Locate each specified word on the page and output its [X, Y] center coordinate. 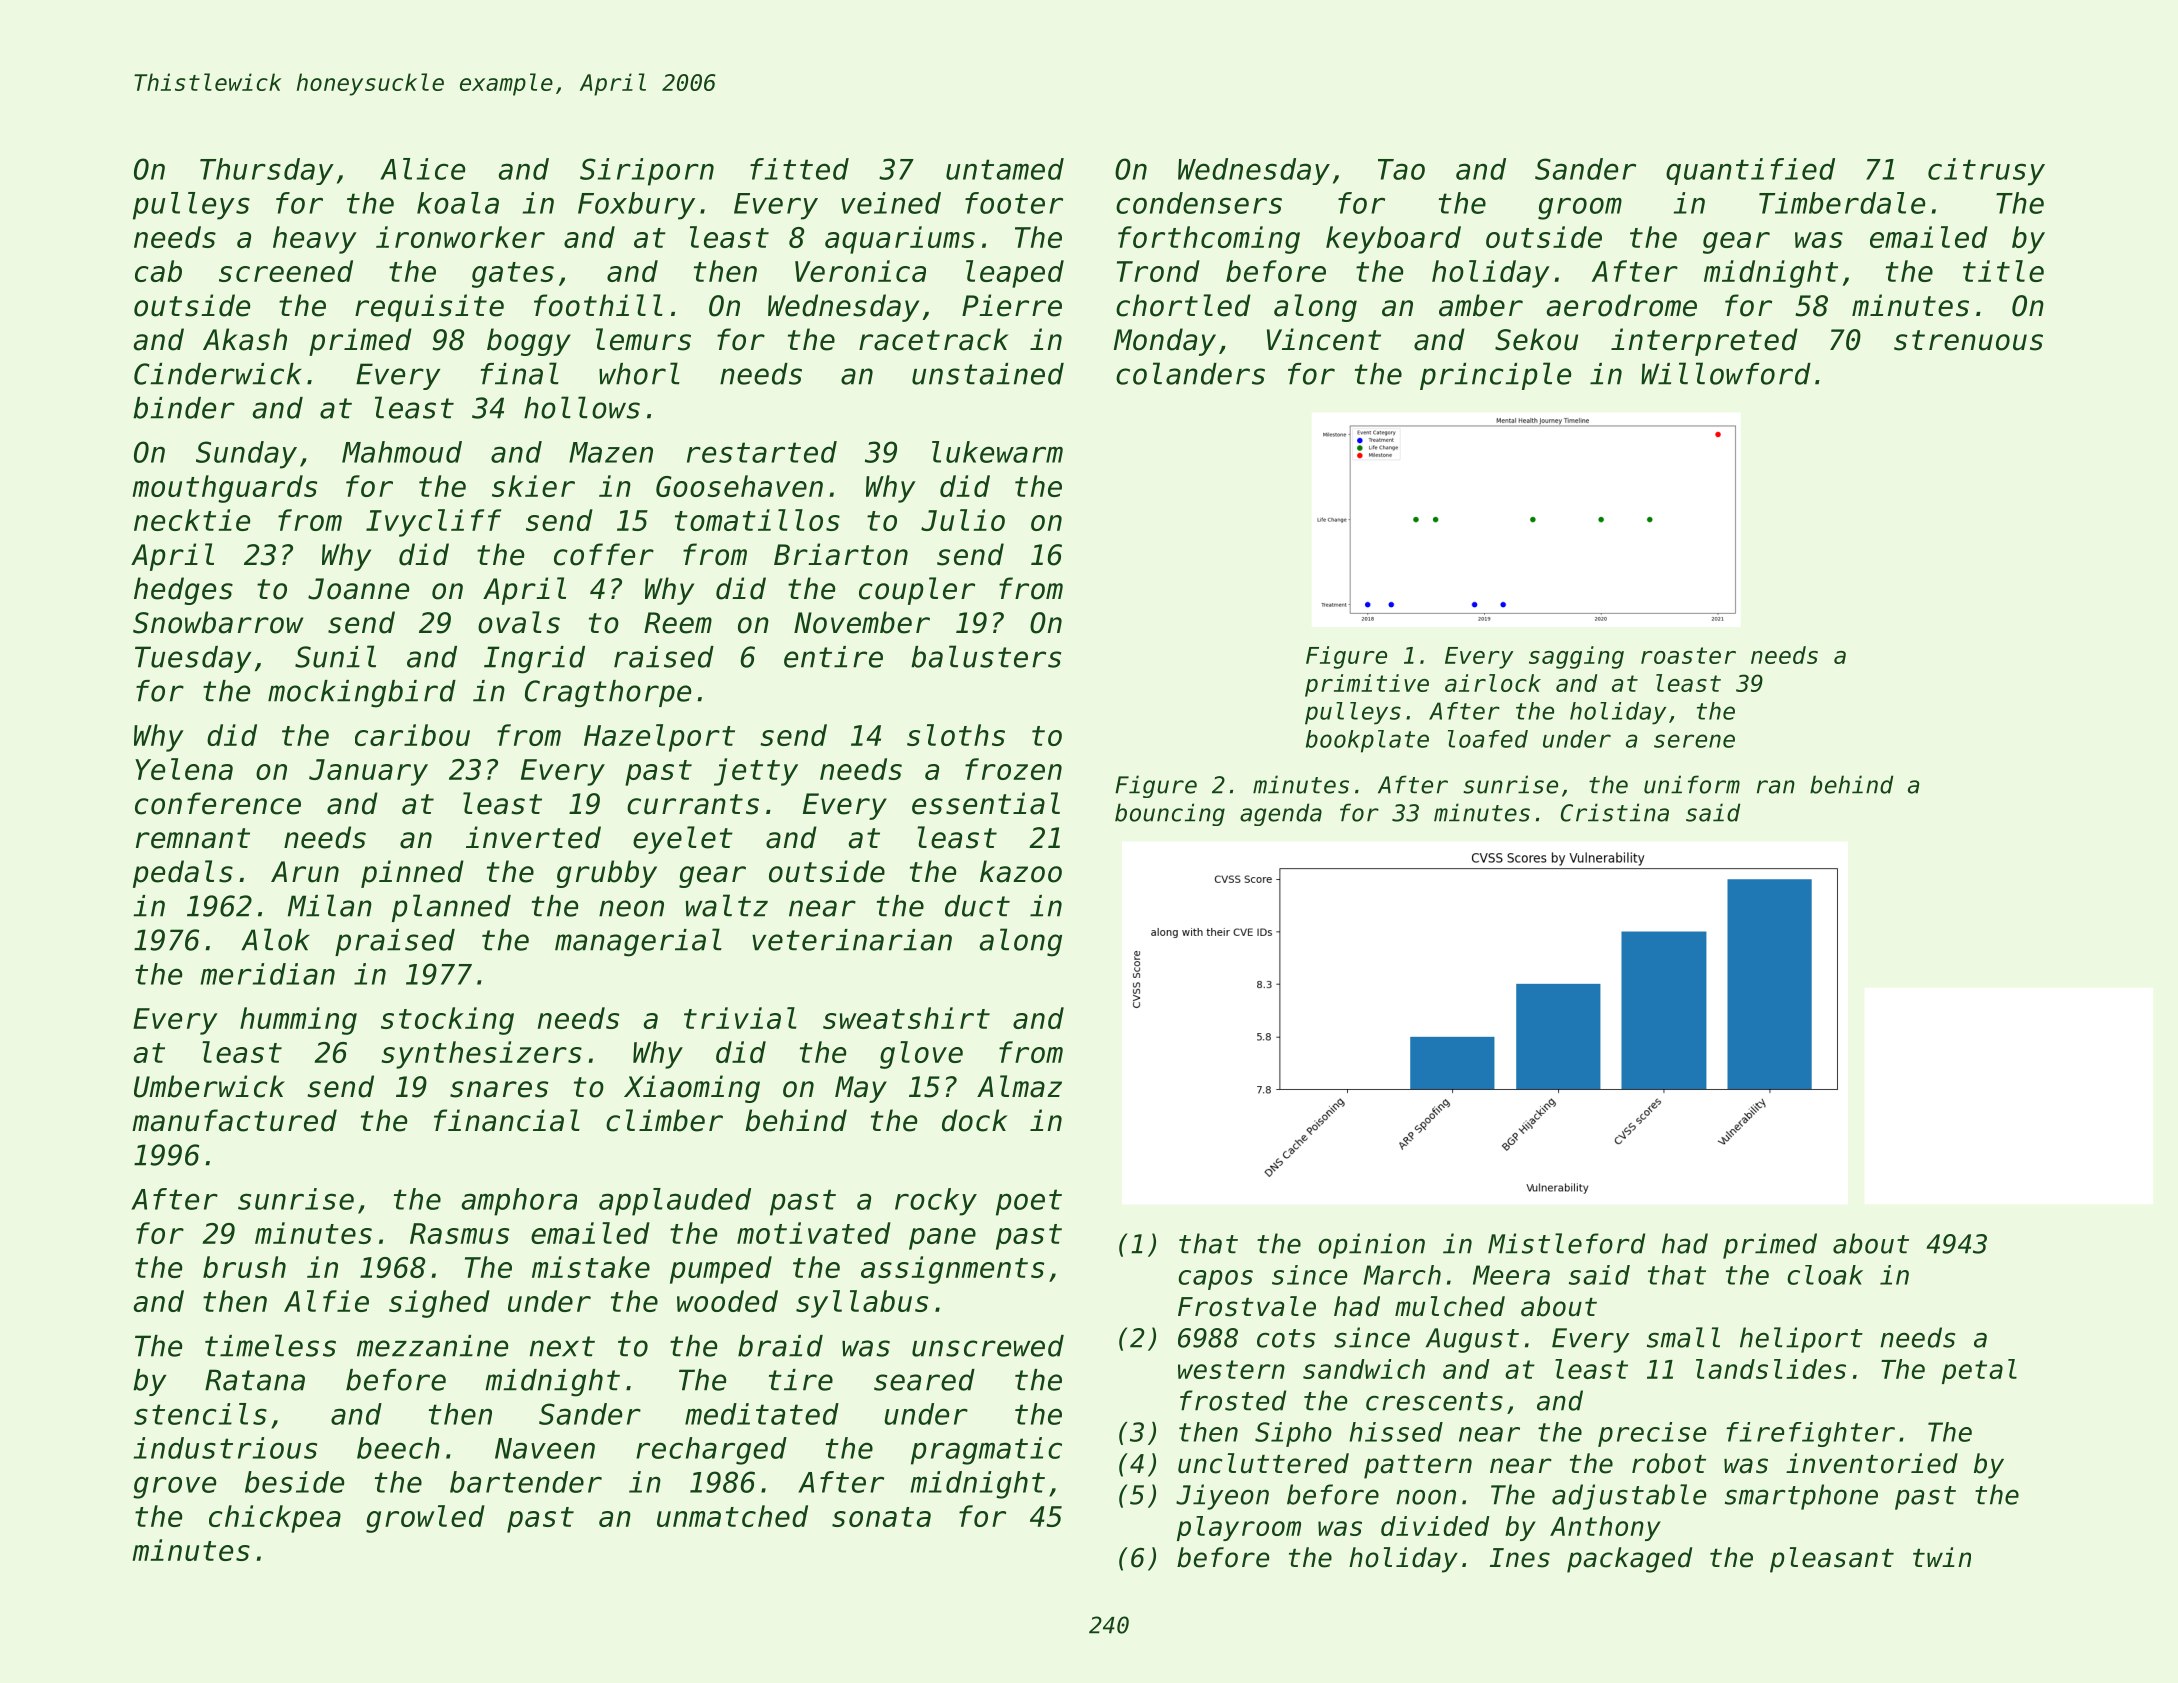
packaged [1629, 1560]
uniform [1692, 784]
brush [244, 1267]
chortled [1183, 305]
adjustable [1629, 1497]
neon [631, 908]
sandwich [1364, 1369]
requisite [429, 308]
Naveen [545, 1448]
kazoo [1021, 871]
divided [1435, 1526]
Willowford [1726, 373]
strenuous [1968, 340]
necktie [192, 520]
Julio [963, 520]
